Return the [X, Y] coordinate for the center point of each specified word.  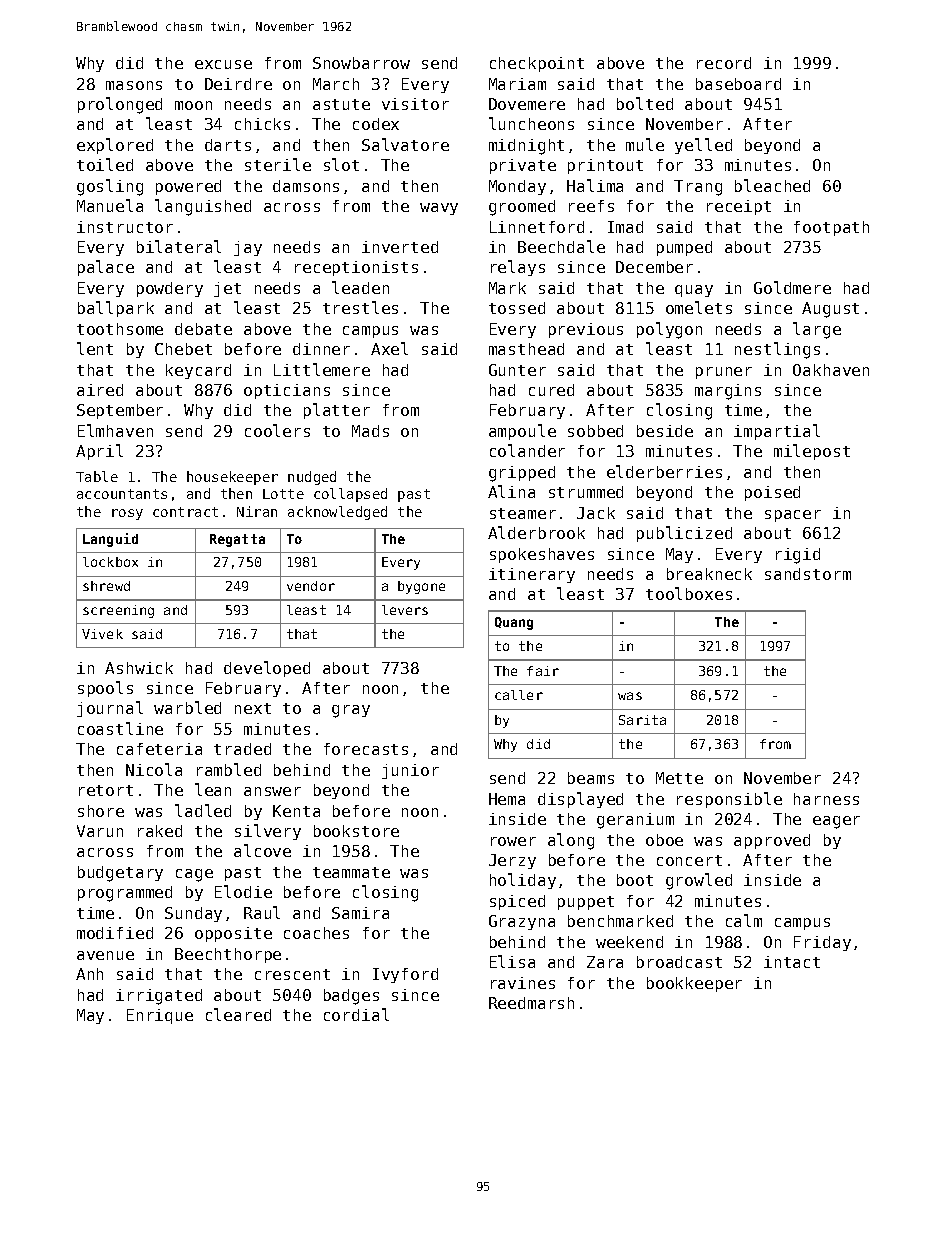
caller [519, 695]
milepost [812, 452]
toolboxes [689, 593]
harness [826, 799]
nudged [312, 478]
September [120, 411]
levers [405, 610]
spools [105, 689]
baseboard [738, 84]
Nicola [154, 769]
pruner [724, 373]
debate [203, 329]
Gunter [517, 370]
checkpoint [537, 64]
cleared [238, 1014]
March [336, 84]
